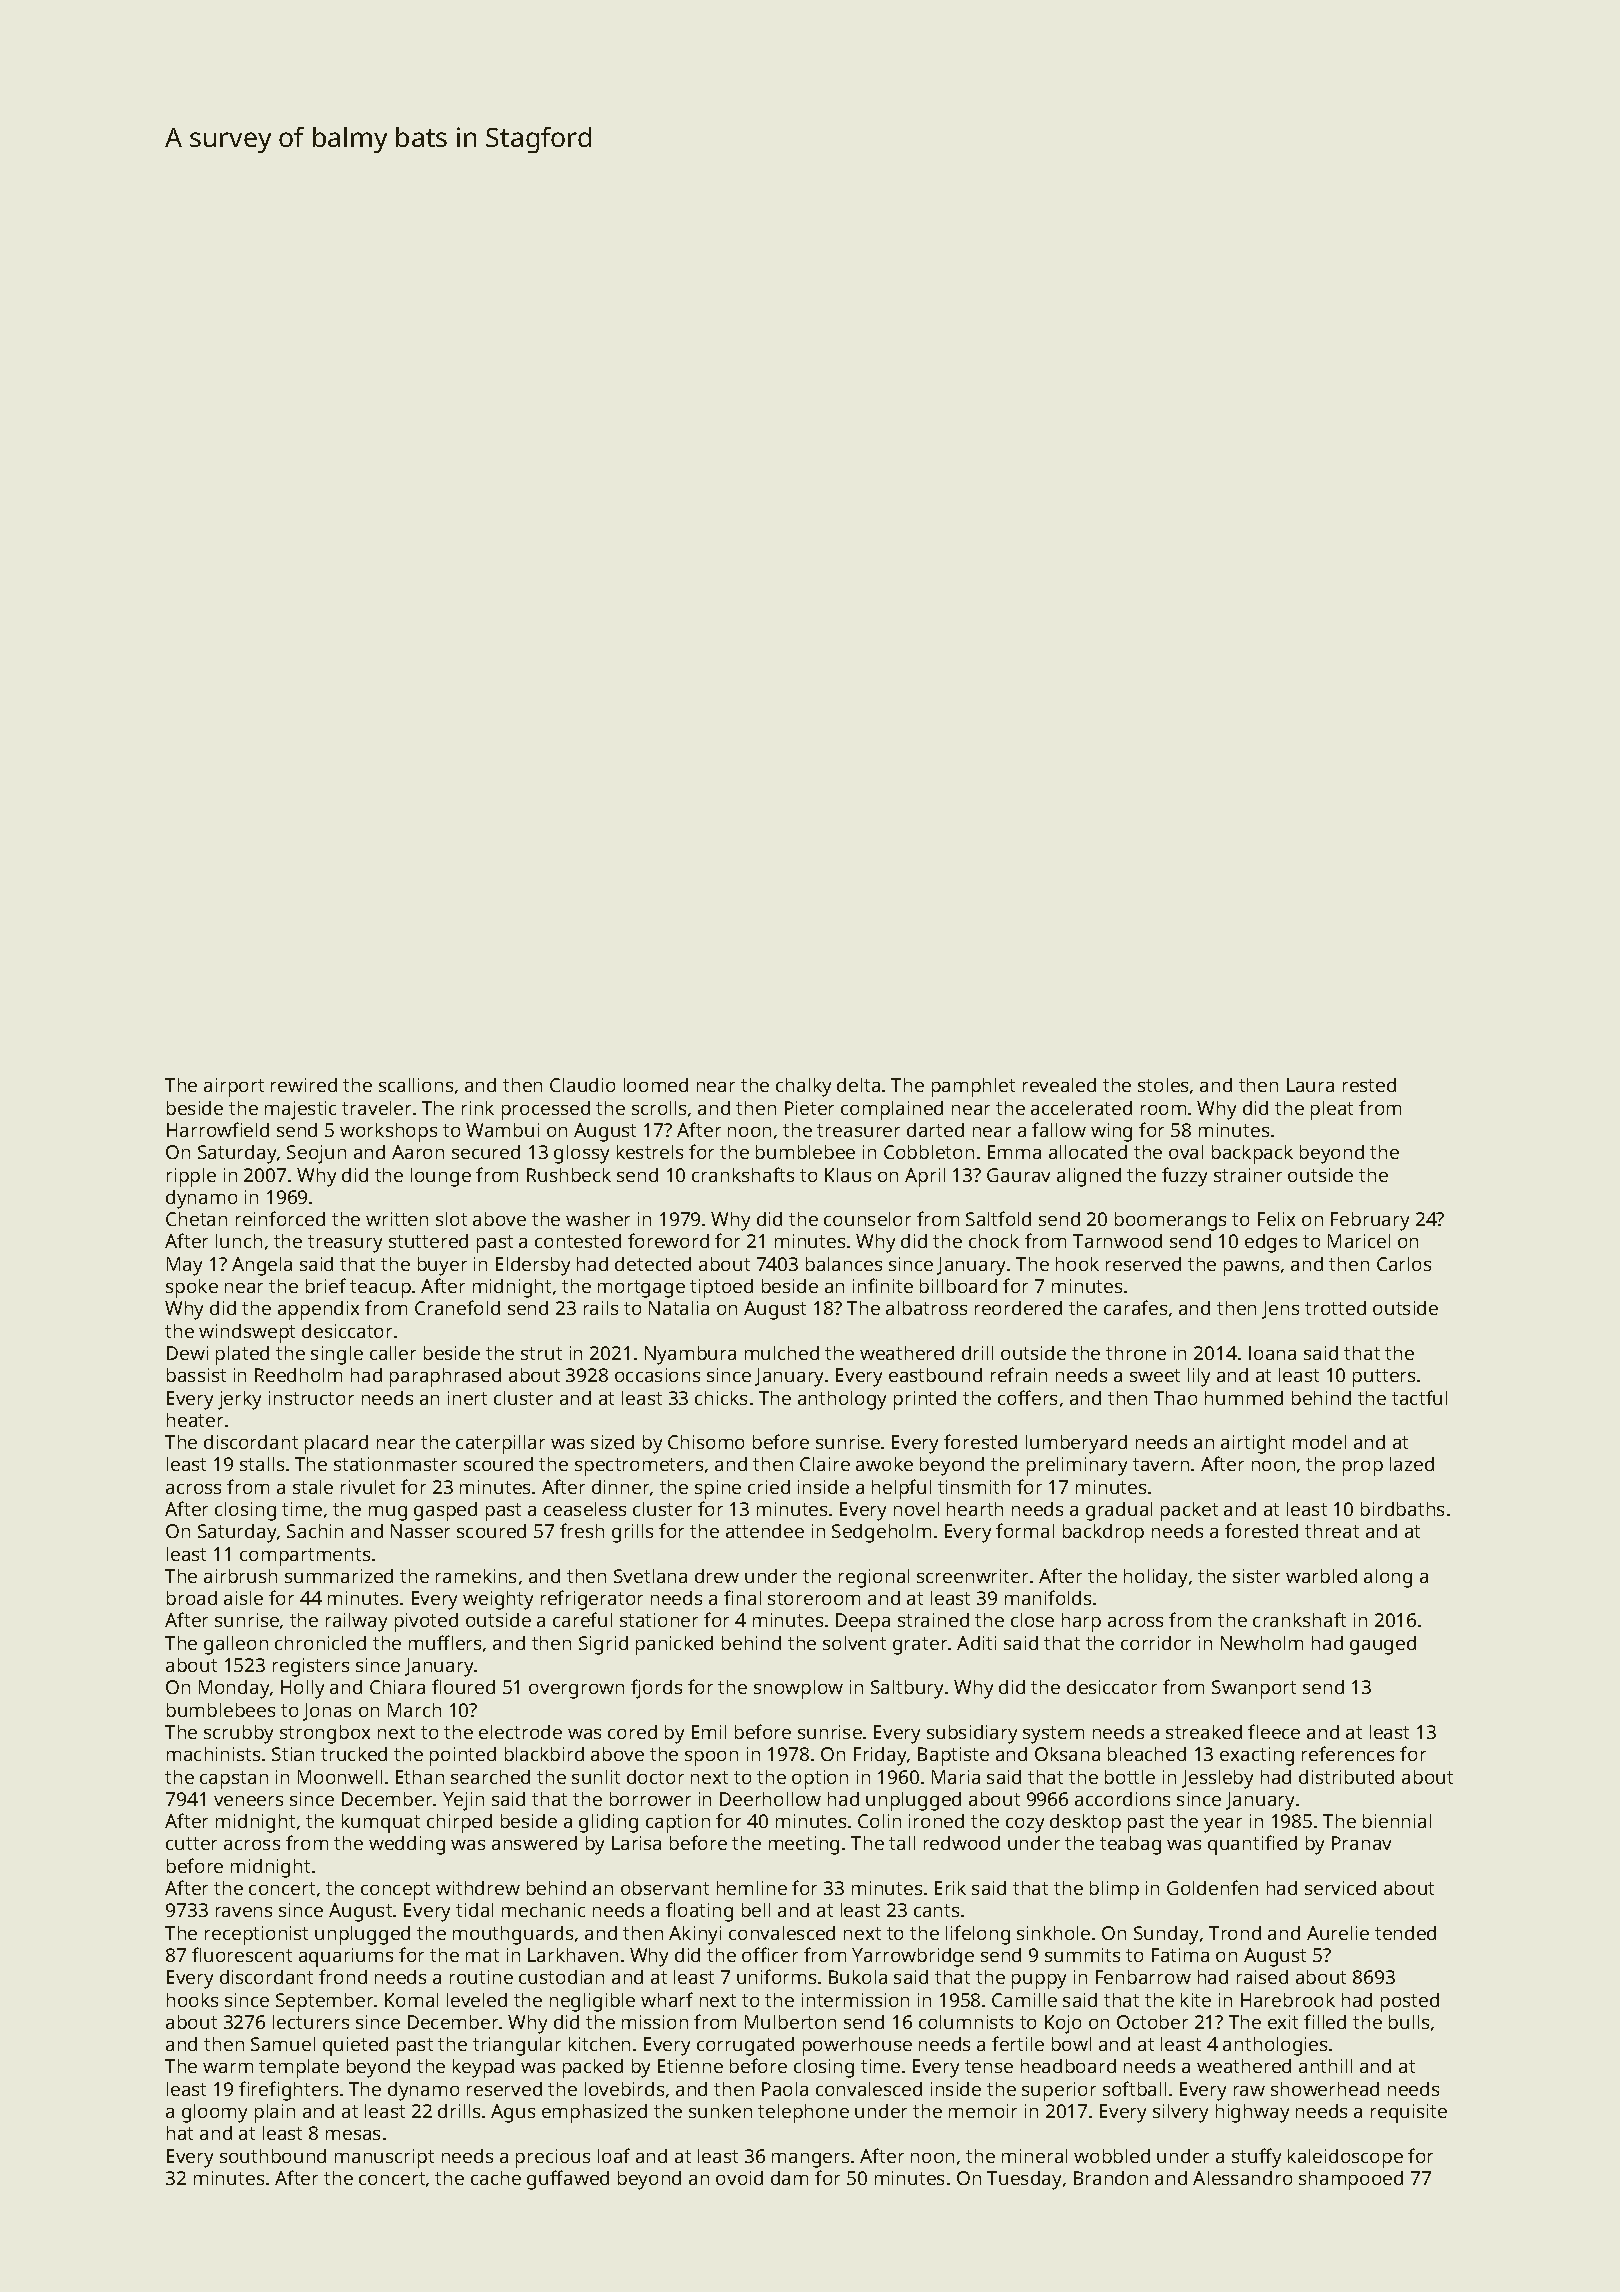  Describe the element at coordinates (184, 1266) in the page. I see `May` at that location.
